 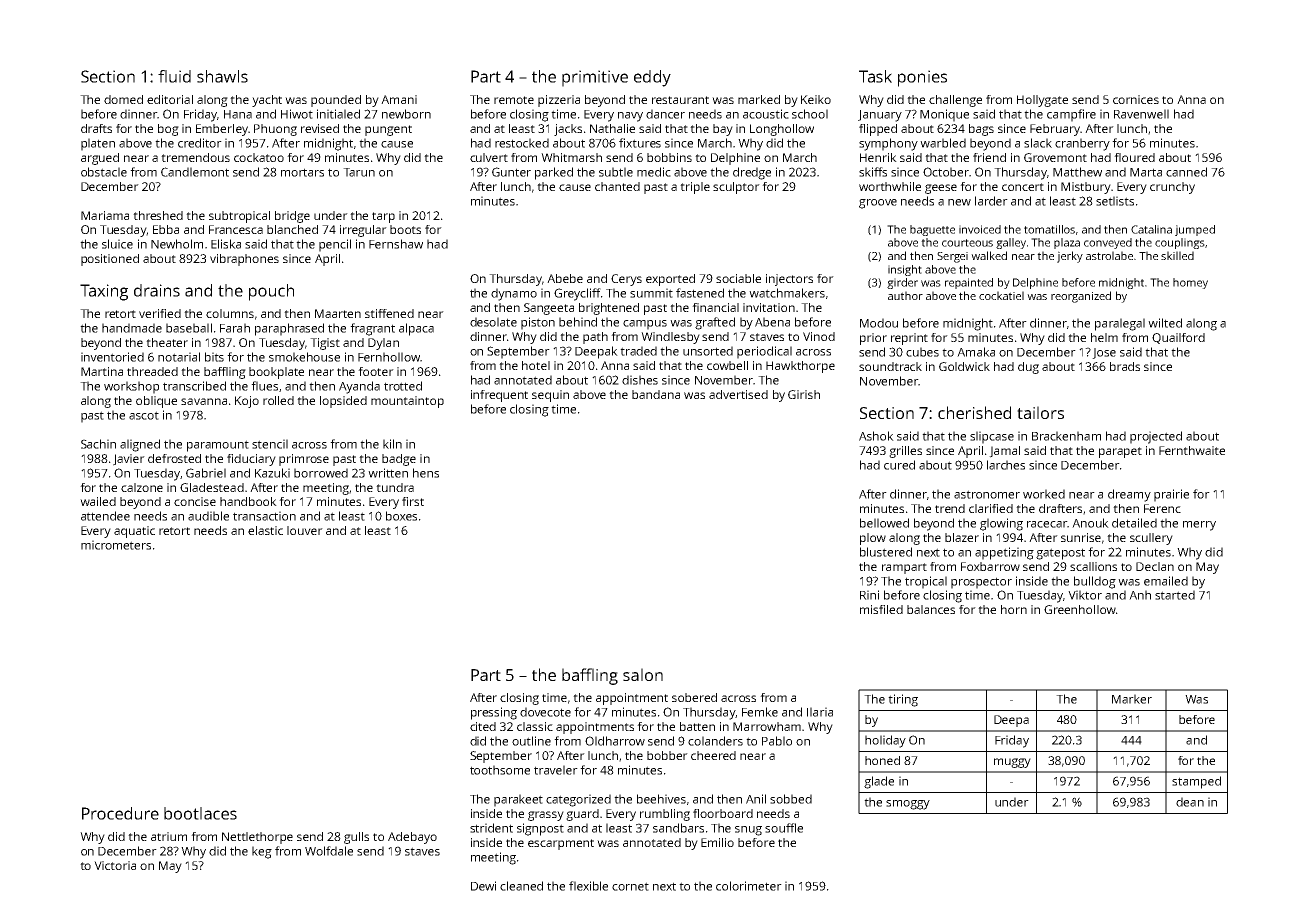 What do you see at coordinates (401, 516) in the page?
I see `boxes` at bounding box center [401, 516].
